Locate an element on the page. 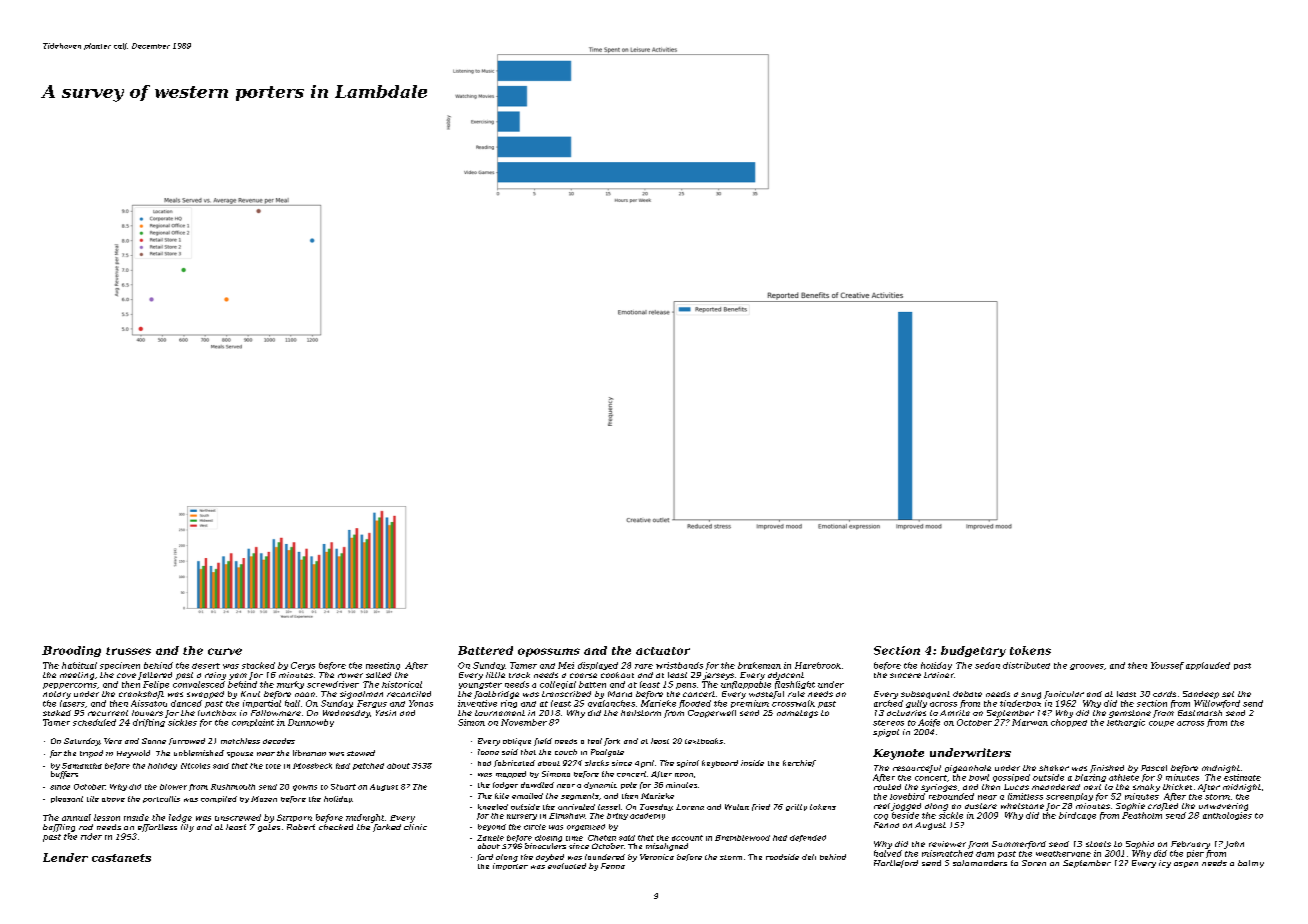 The image size is (1308, 924). anthologies is located at coordinates (1227, 816).
